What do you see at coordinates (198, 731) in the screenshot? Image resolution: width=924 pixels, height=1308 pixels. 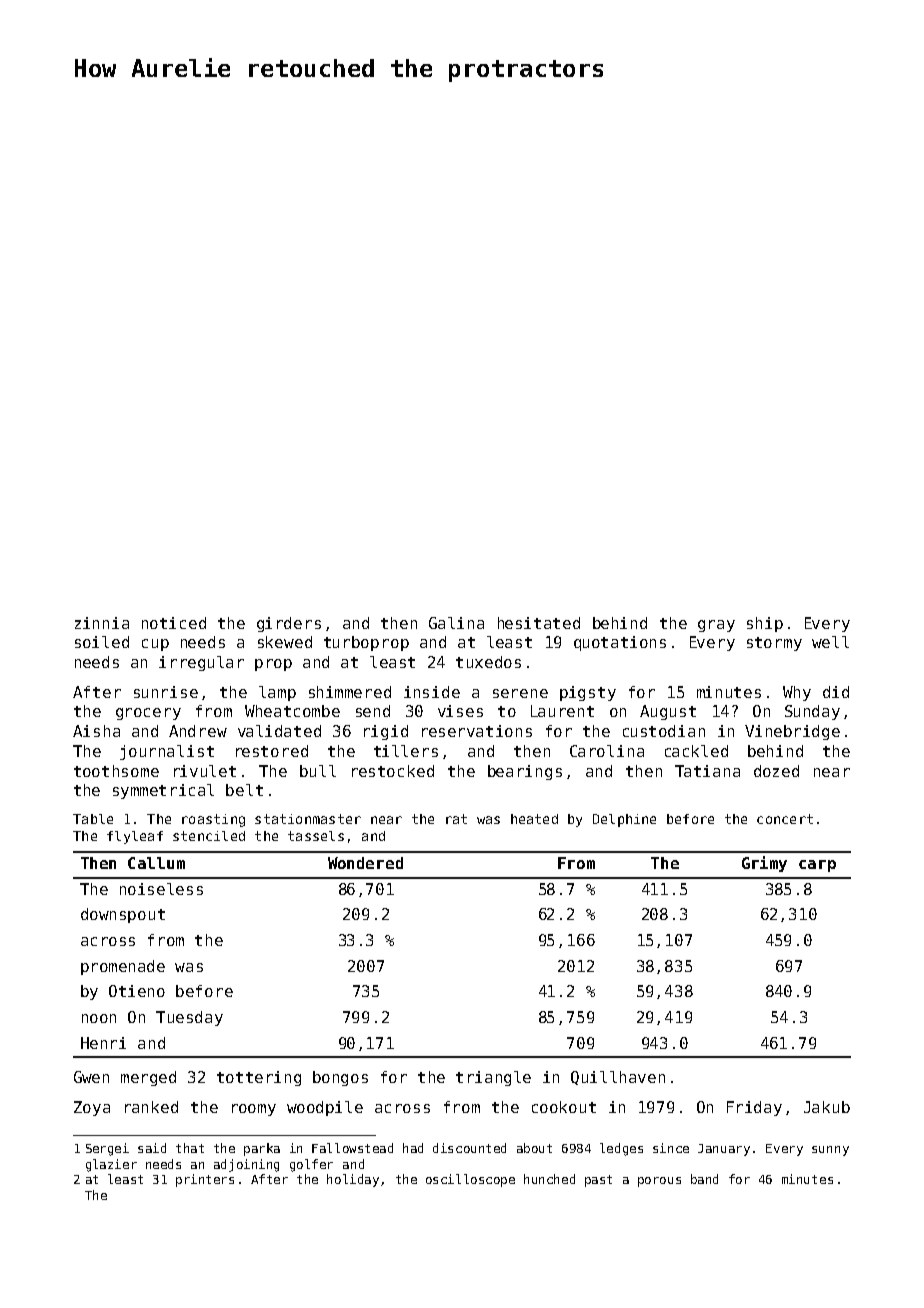 I see `Andrew` at bounding box center [198, 731].
